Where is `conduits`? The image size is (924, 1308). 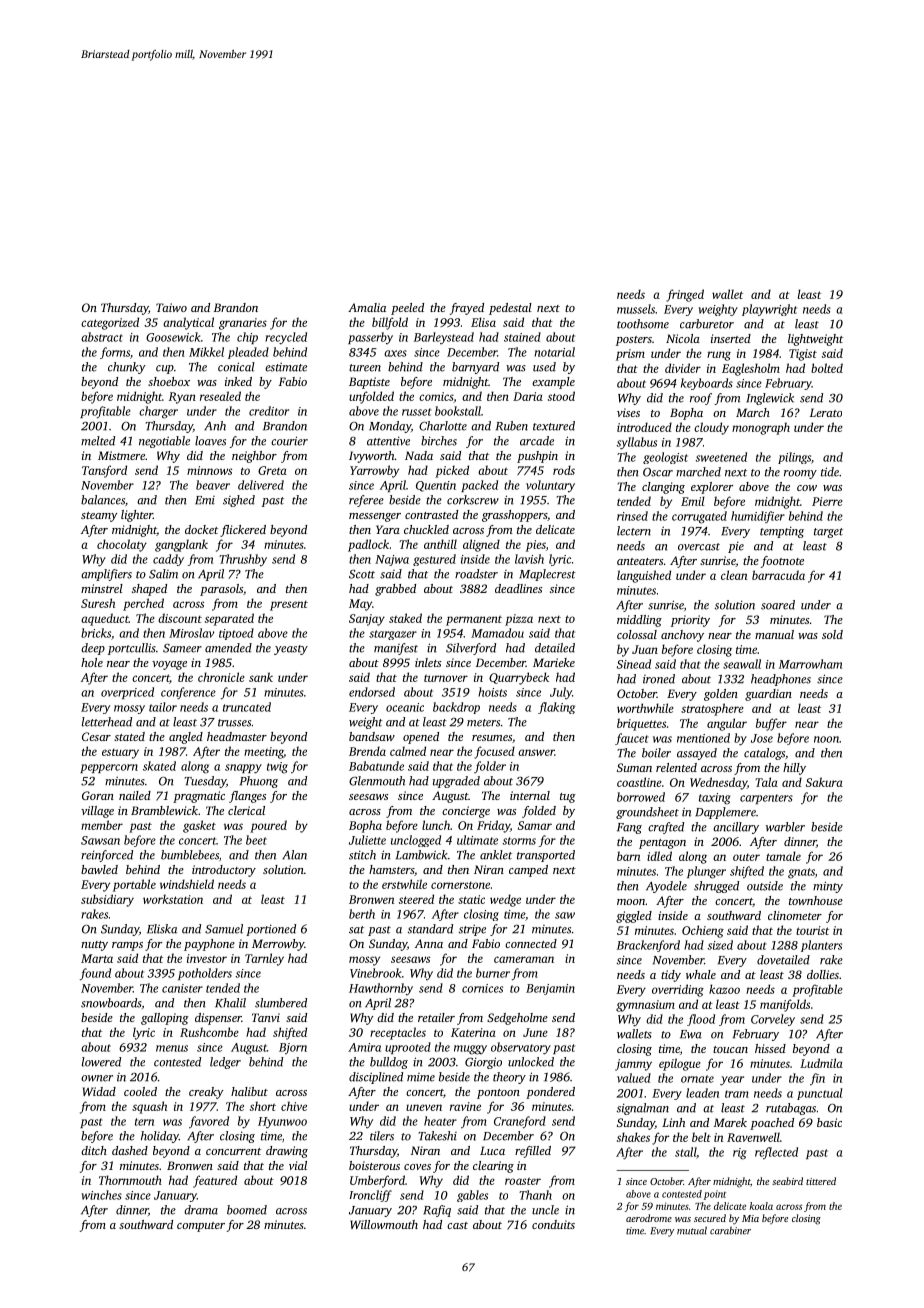
conduits is located at coordinates (553, 1224).
